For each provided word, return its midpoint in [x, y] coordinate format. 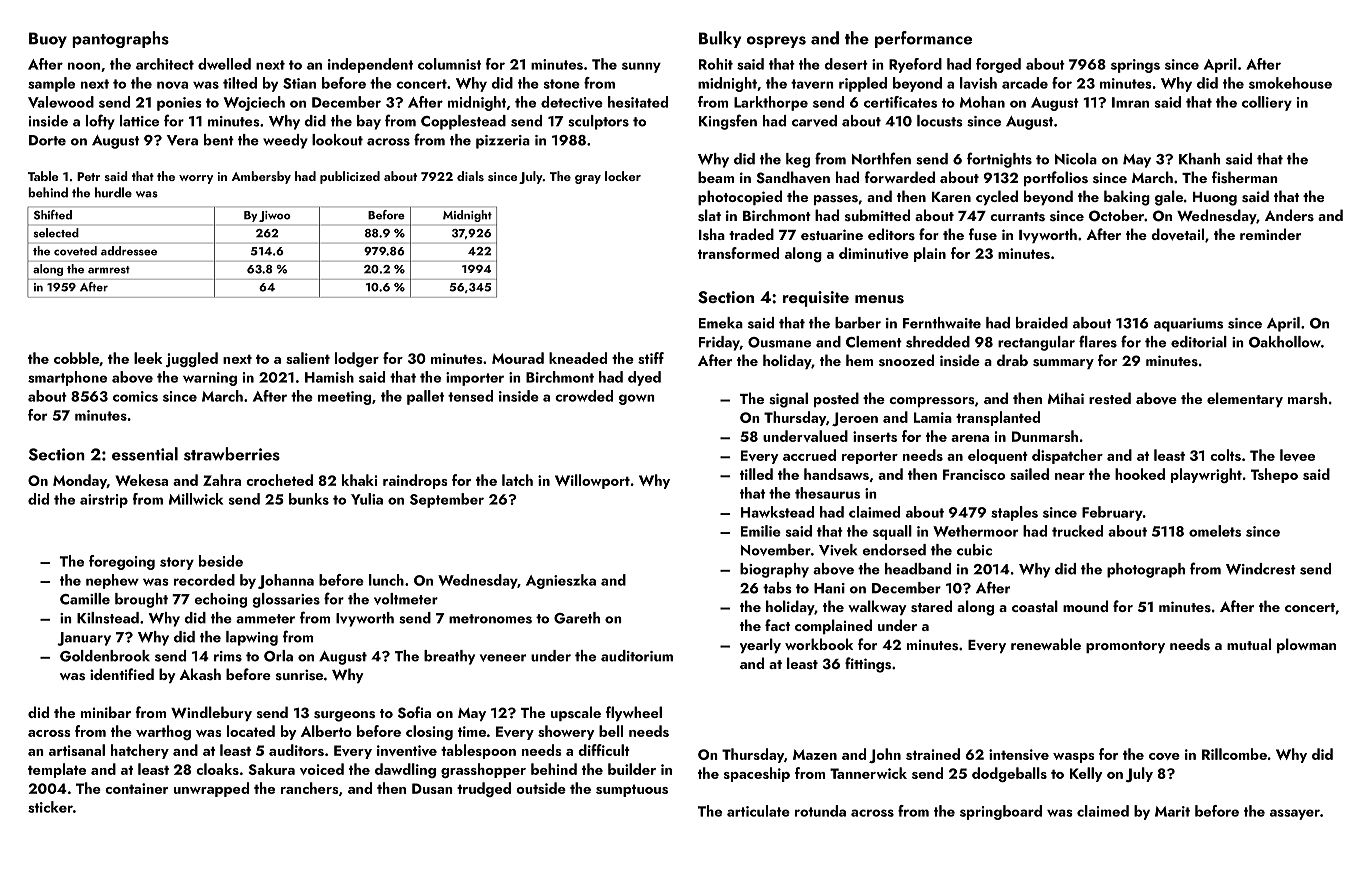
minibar [106, 712]
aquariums [1188, 325]
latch [517, 480]
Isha [712, 234]
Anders [1289, 215]
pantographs [120, 39]
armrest [109, 270]
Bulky [720, 39]
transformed [738, 253]
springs [1135, 66]
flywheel [634, 713]
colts [1225, 455]
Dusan [432, 788]
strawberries [232, 454]
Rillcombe [1234, 754]
